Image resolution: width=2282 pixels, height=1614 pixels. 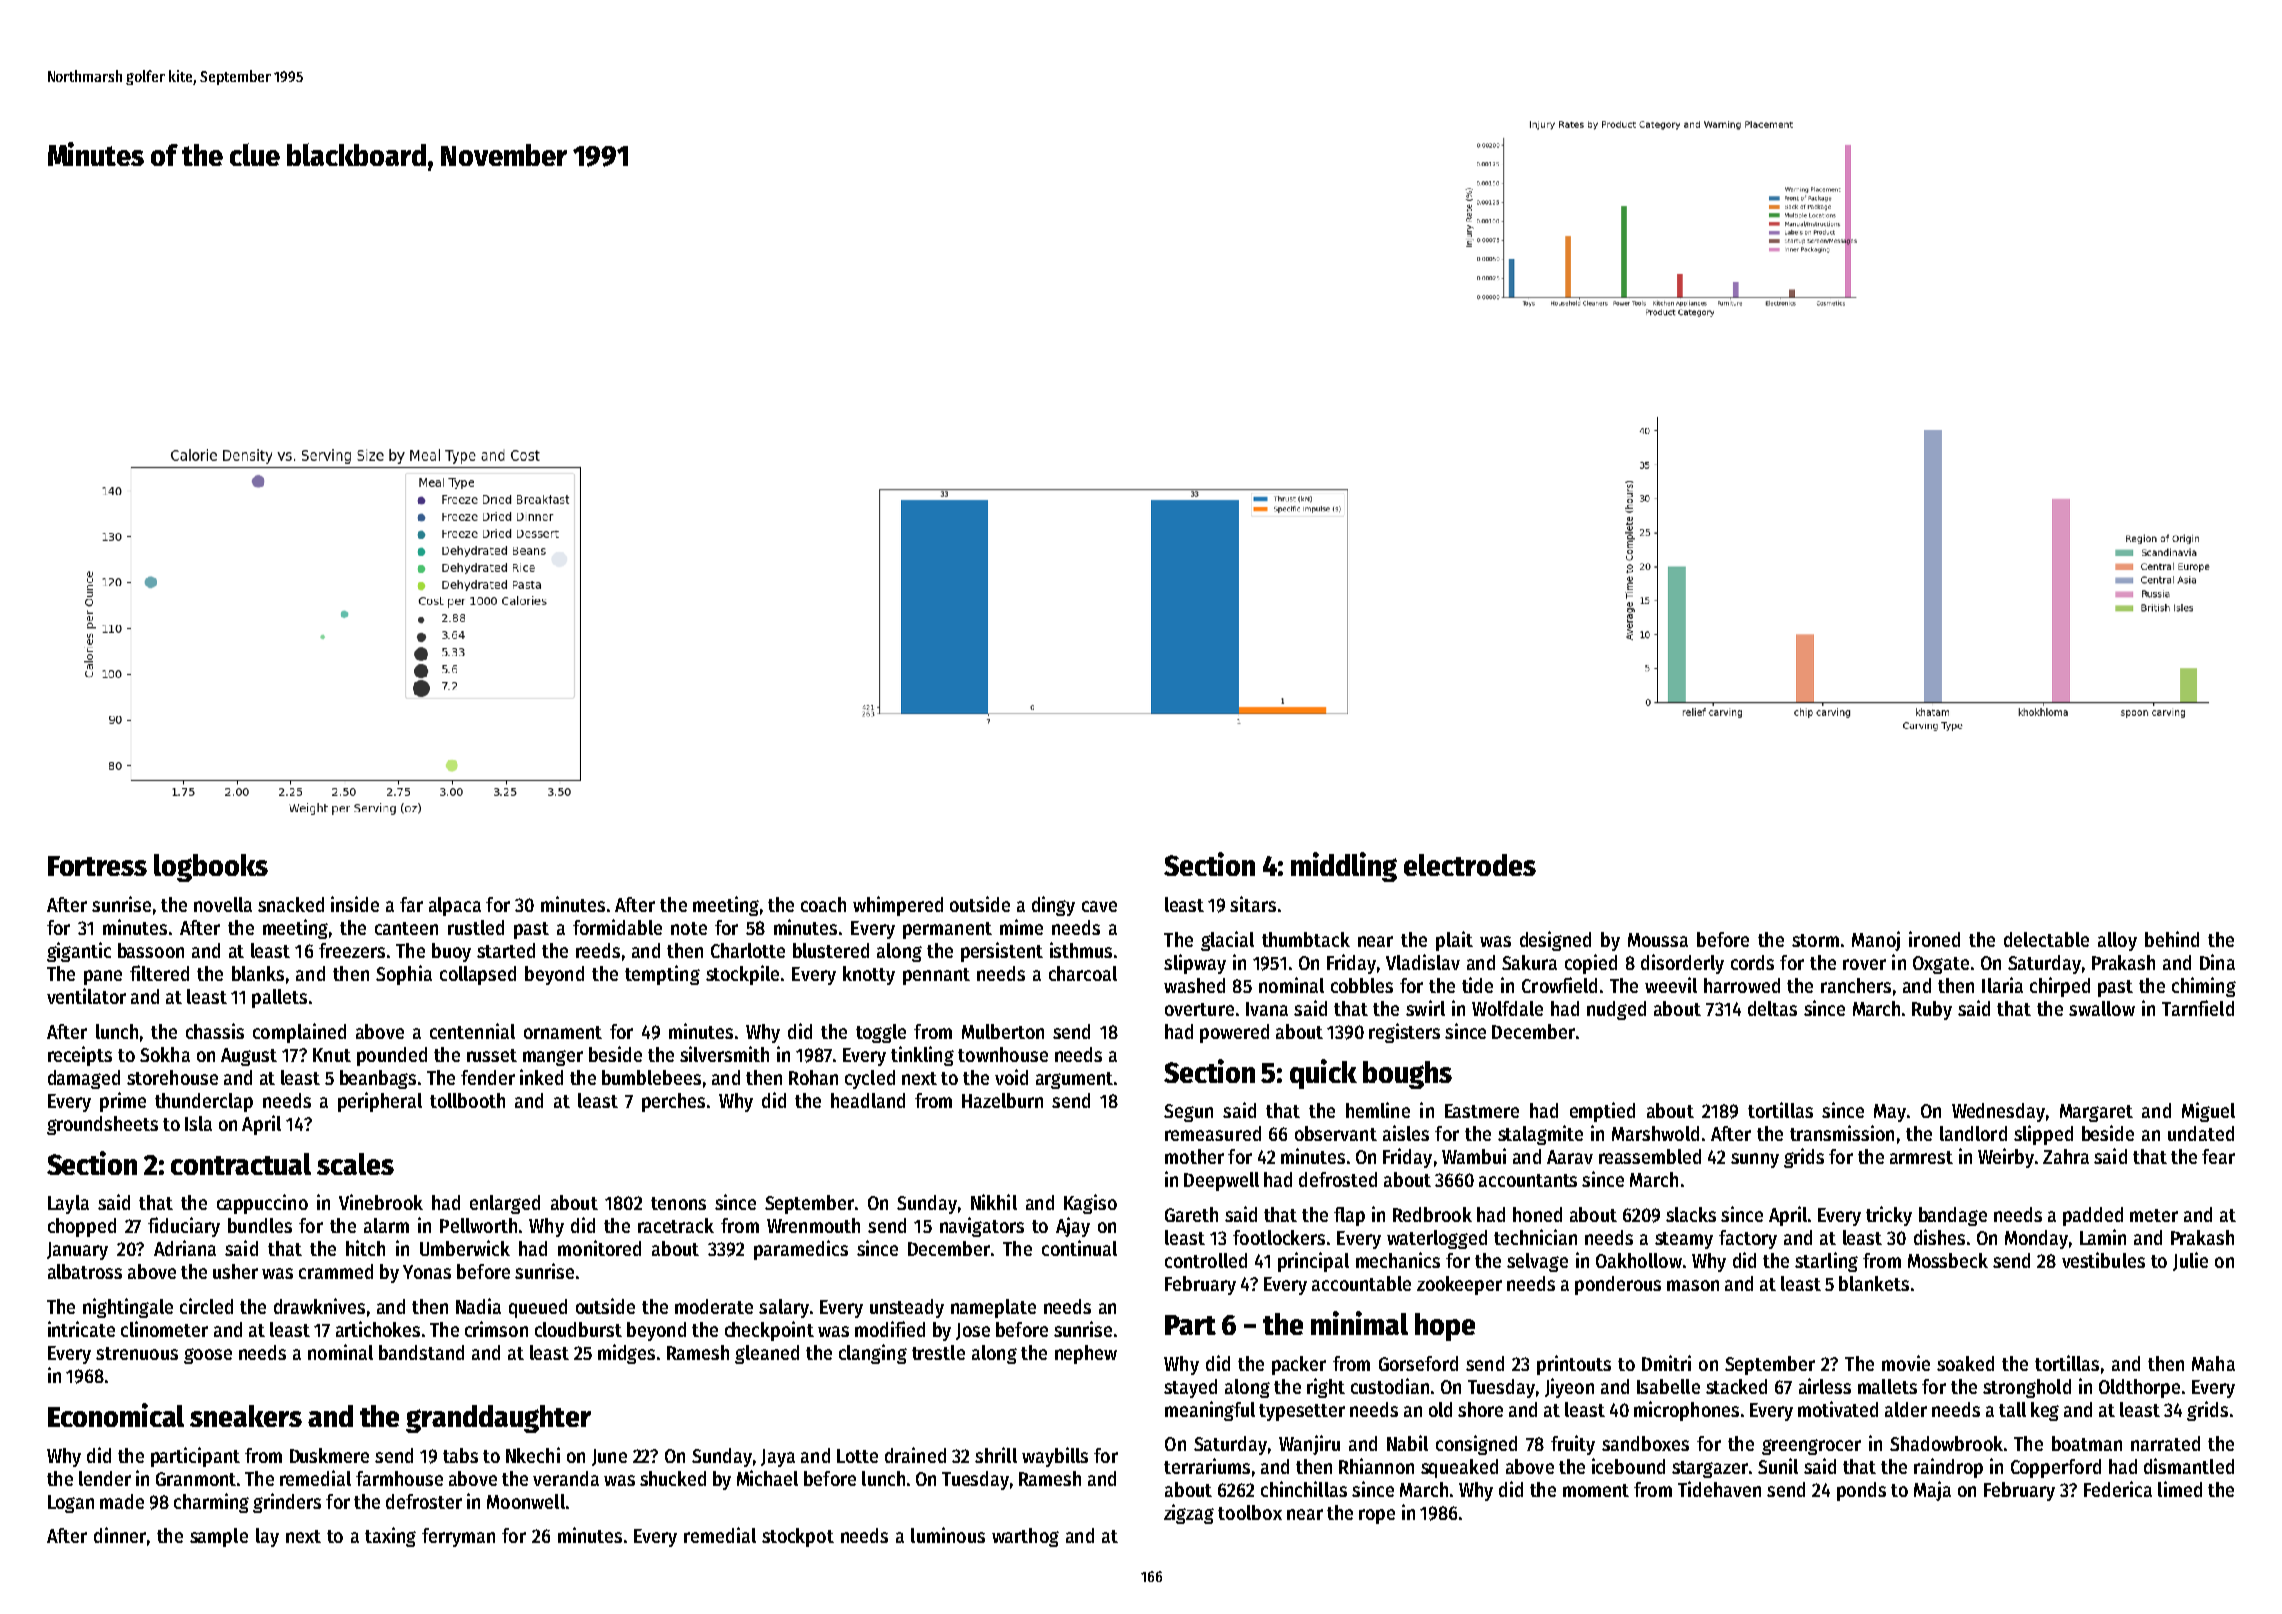 What do you see at coordinates (1874, 1283) in the screenshot?
I see `blankets` at bounding box center [1874, 1283].
